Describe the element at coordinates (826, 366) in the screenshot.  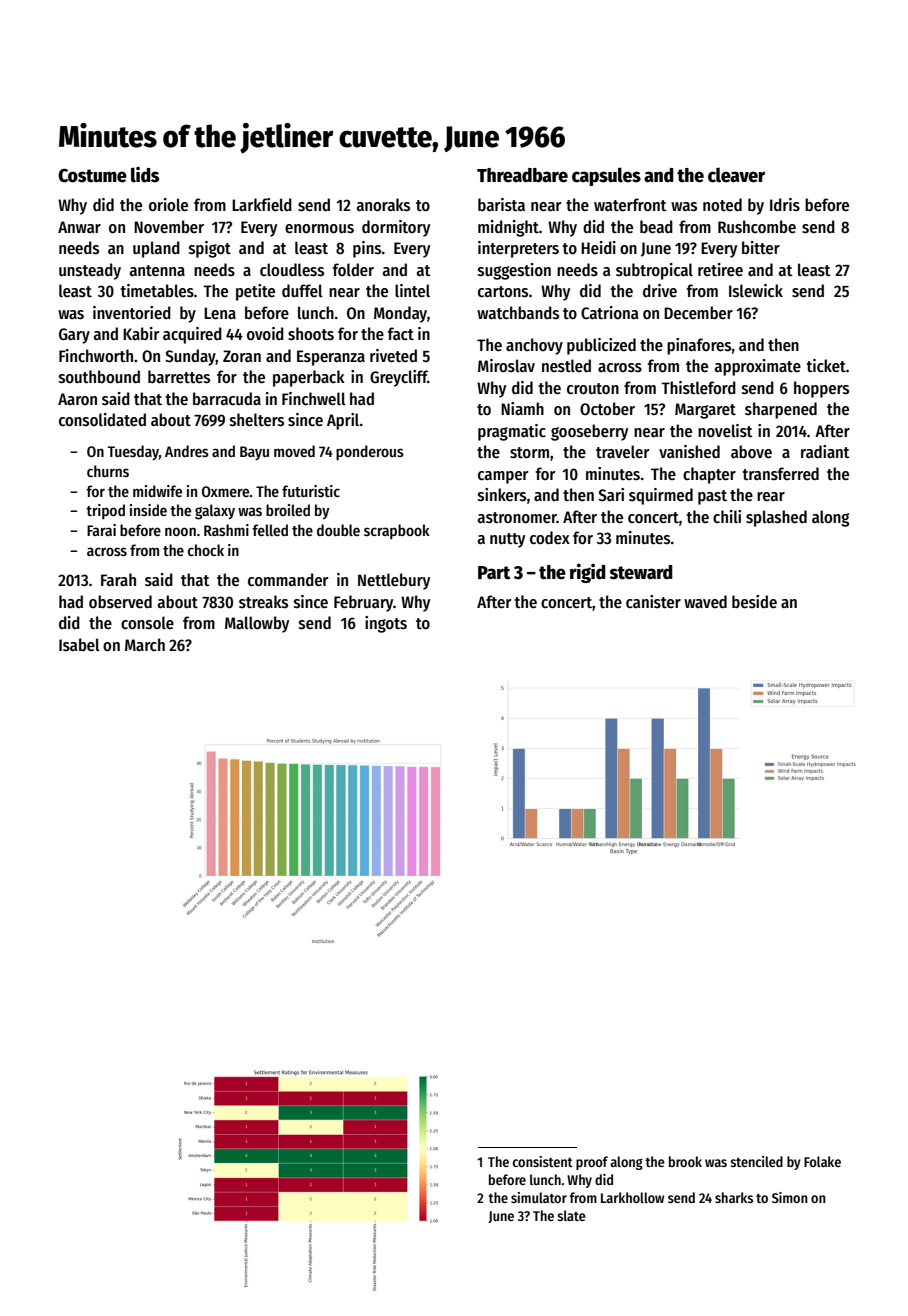
I see `ticket` at that location.
